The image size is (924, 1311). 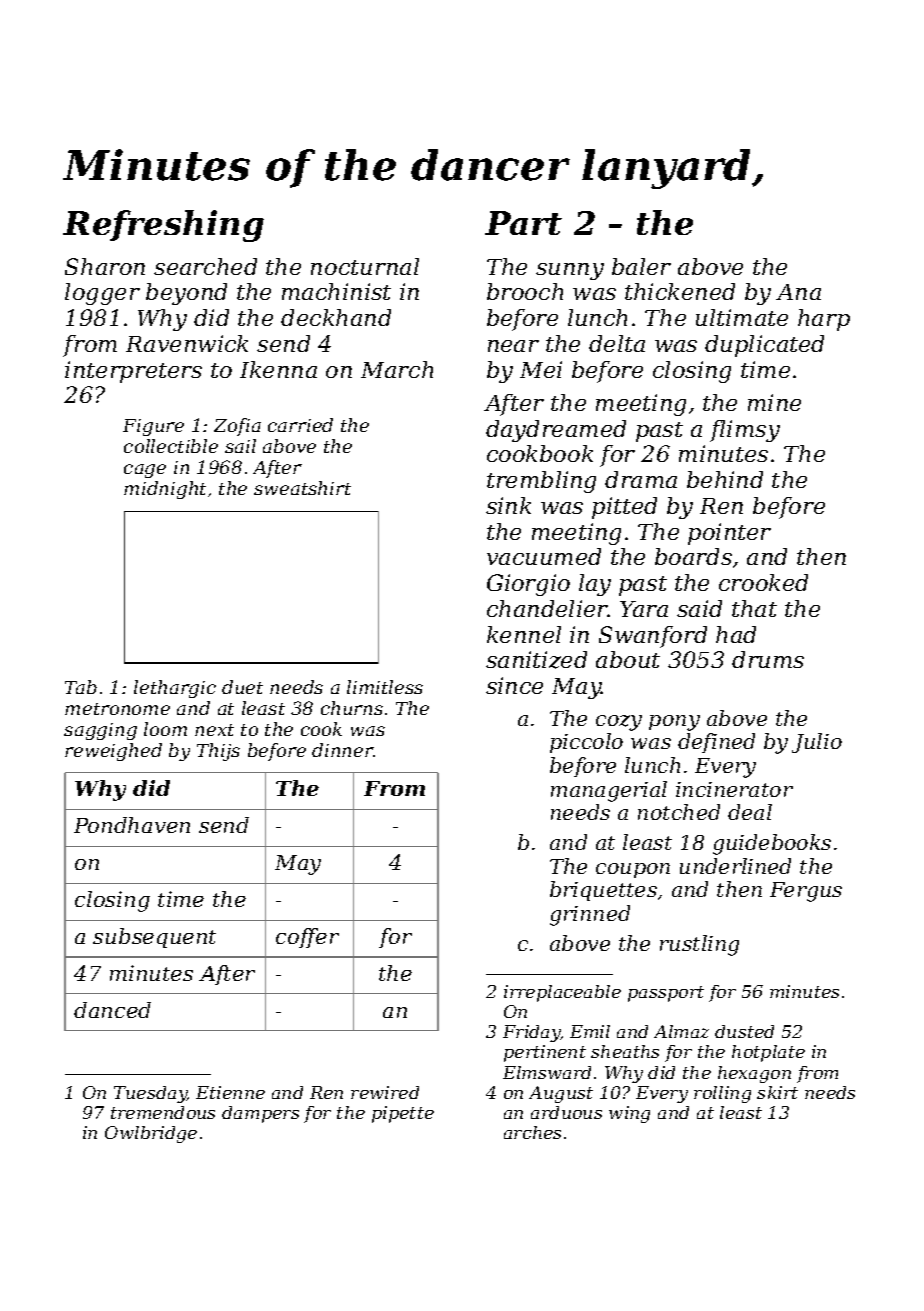 What do you see at coordinates (679, 812) in the image?
I see `notched` at bounding box center [679, 812].
